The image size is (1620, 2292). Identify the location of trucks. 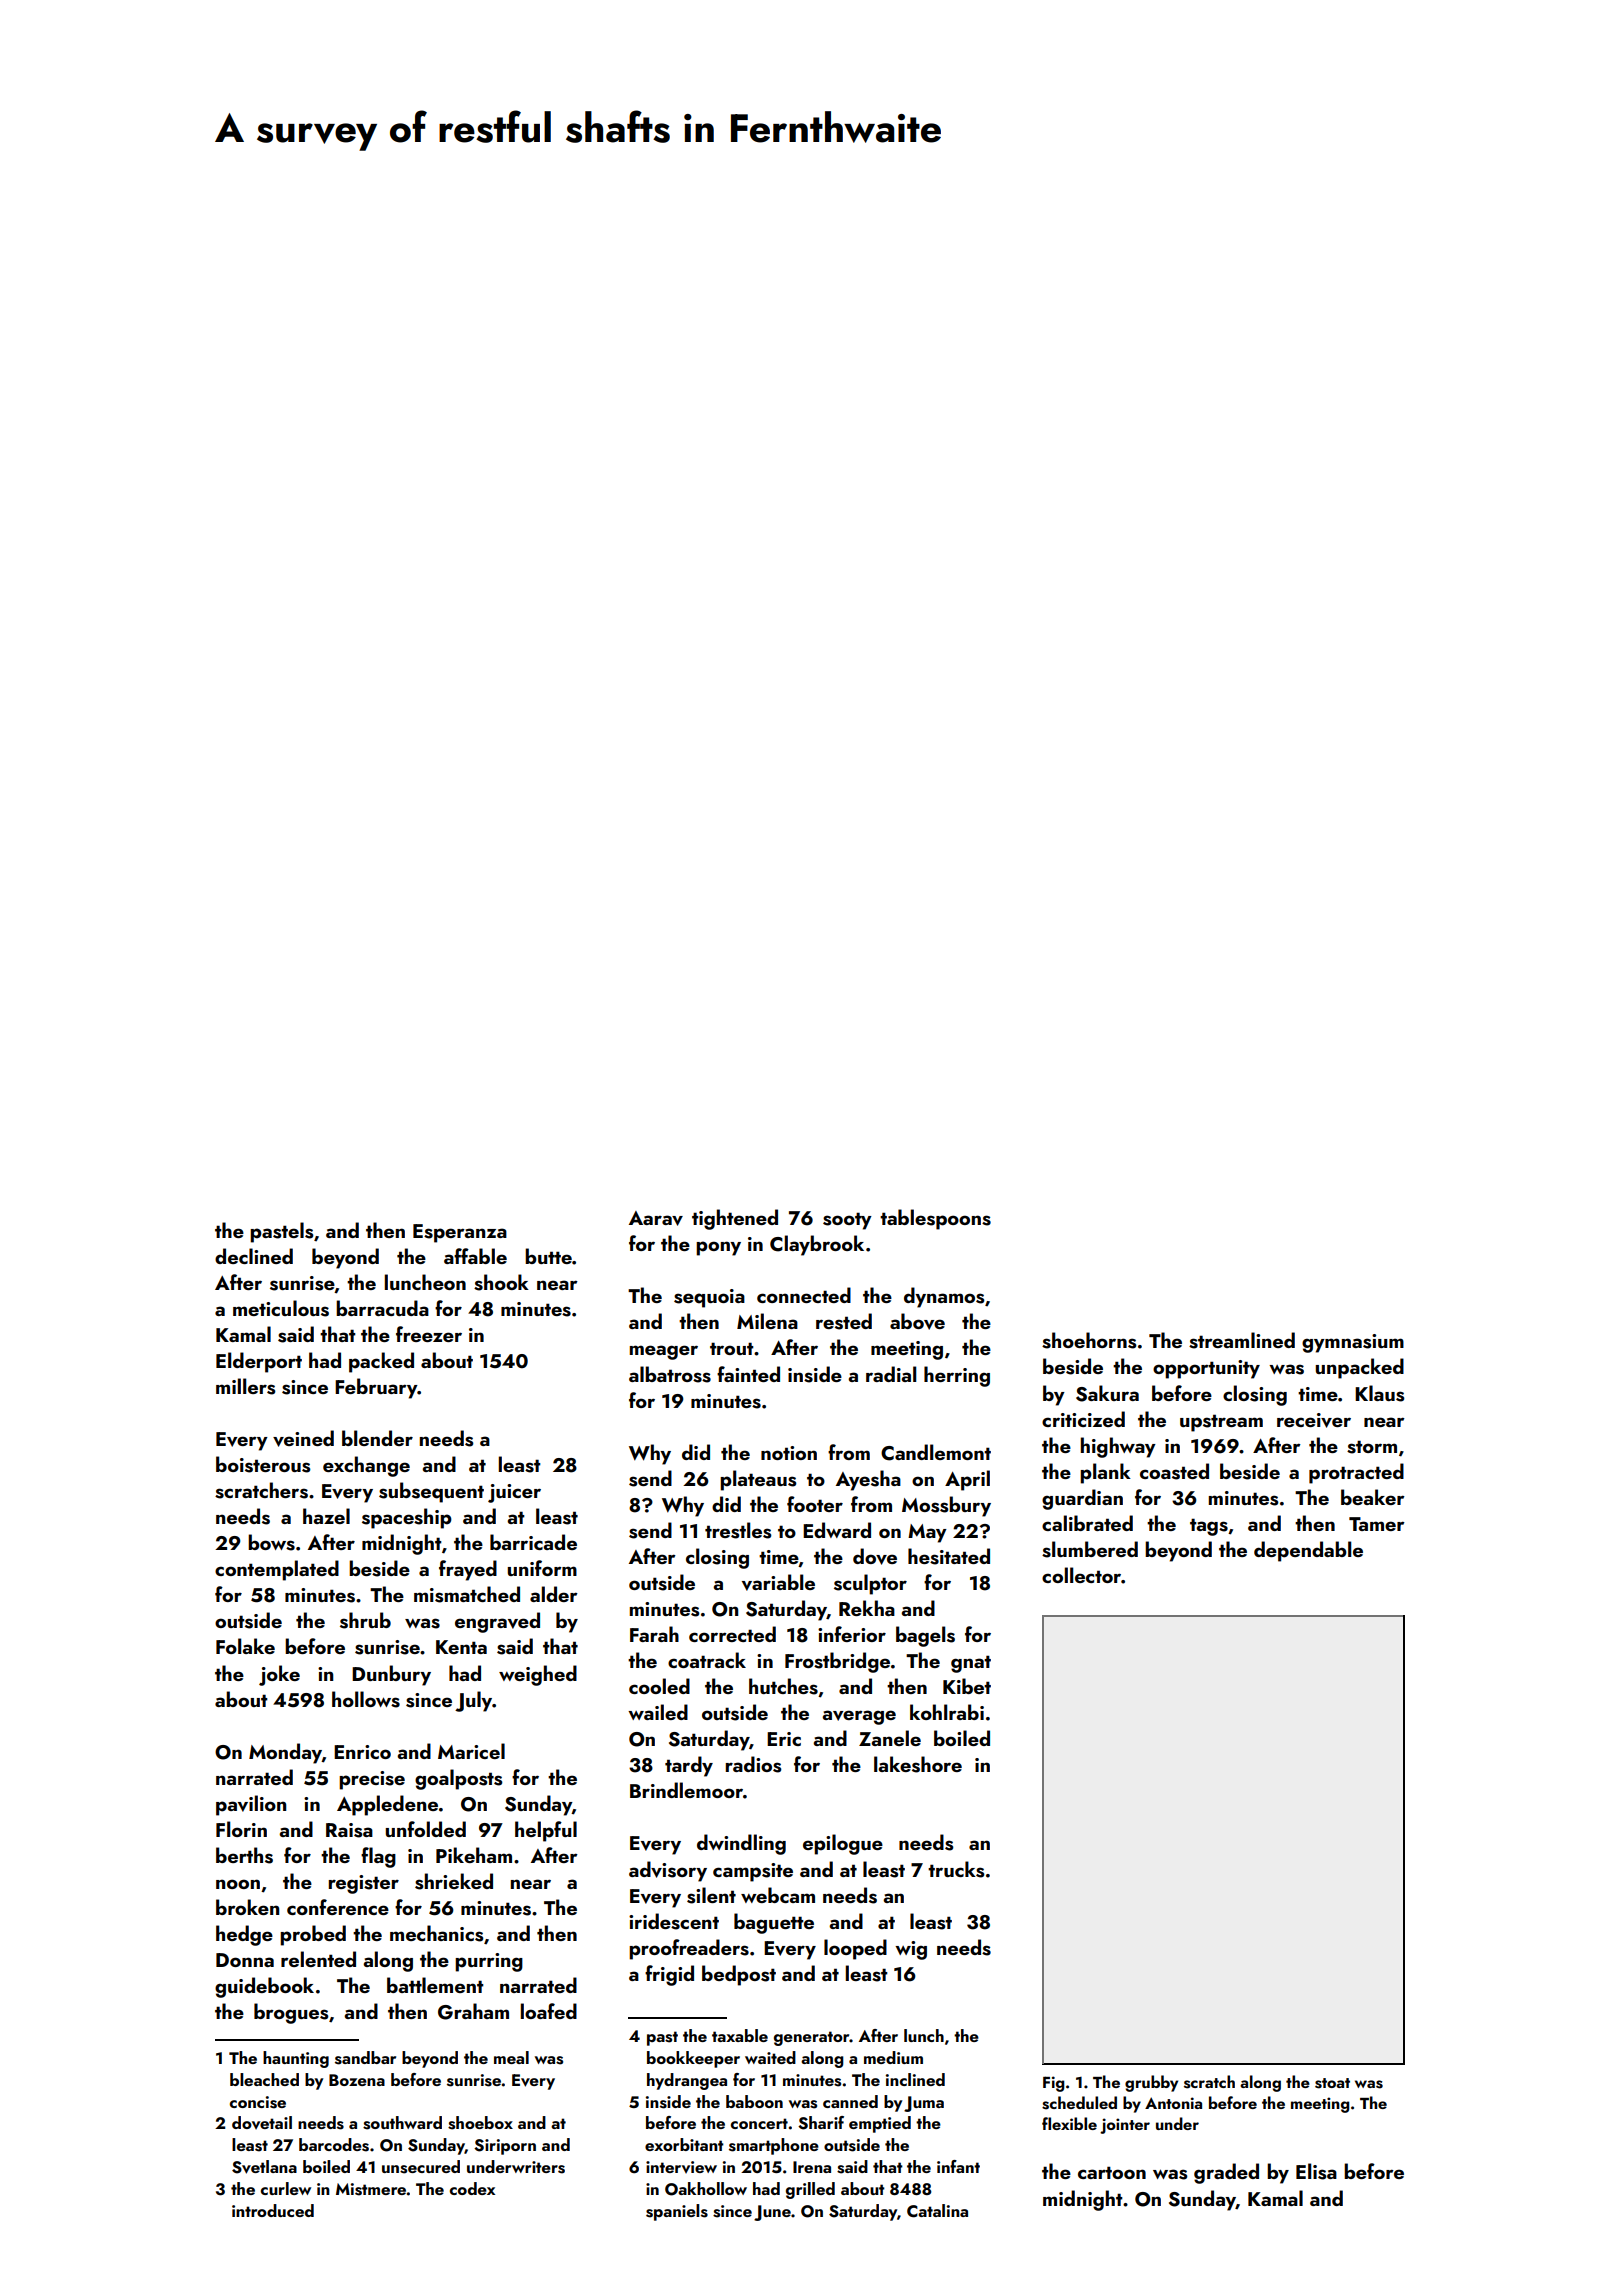
(956, 1869).
